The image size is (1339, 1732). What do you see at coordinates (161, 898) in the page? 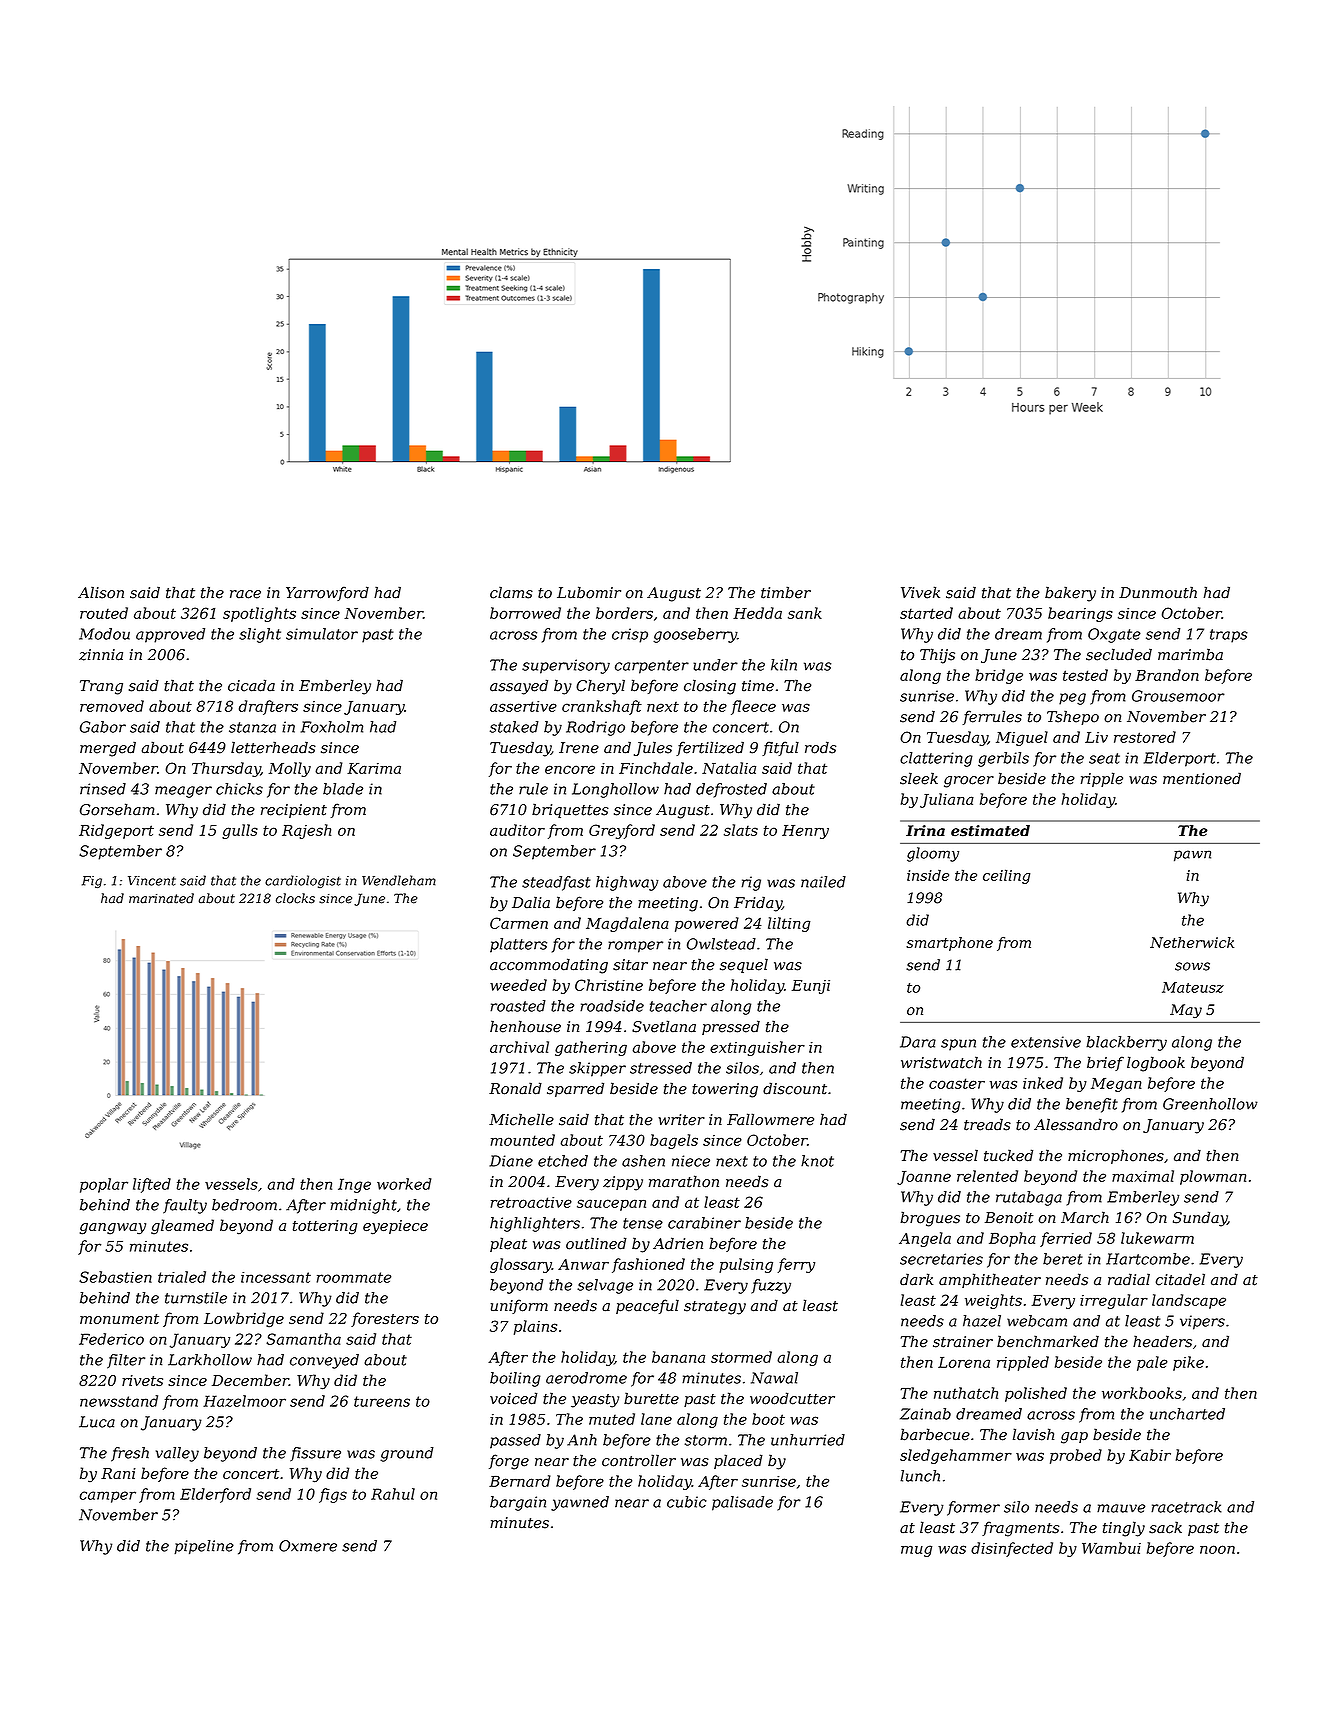
I see `marinated` at bounding box center [161, 898].
